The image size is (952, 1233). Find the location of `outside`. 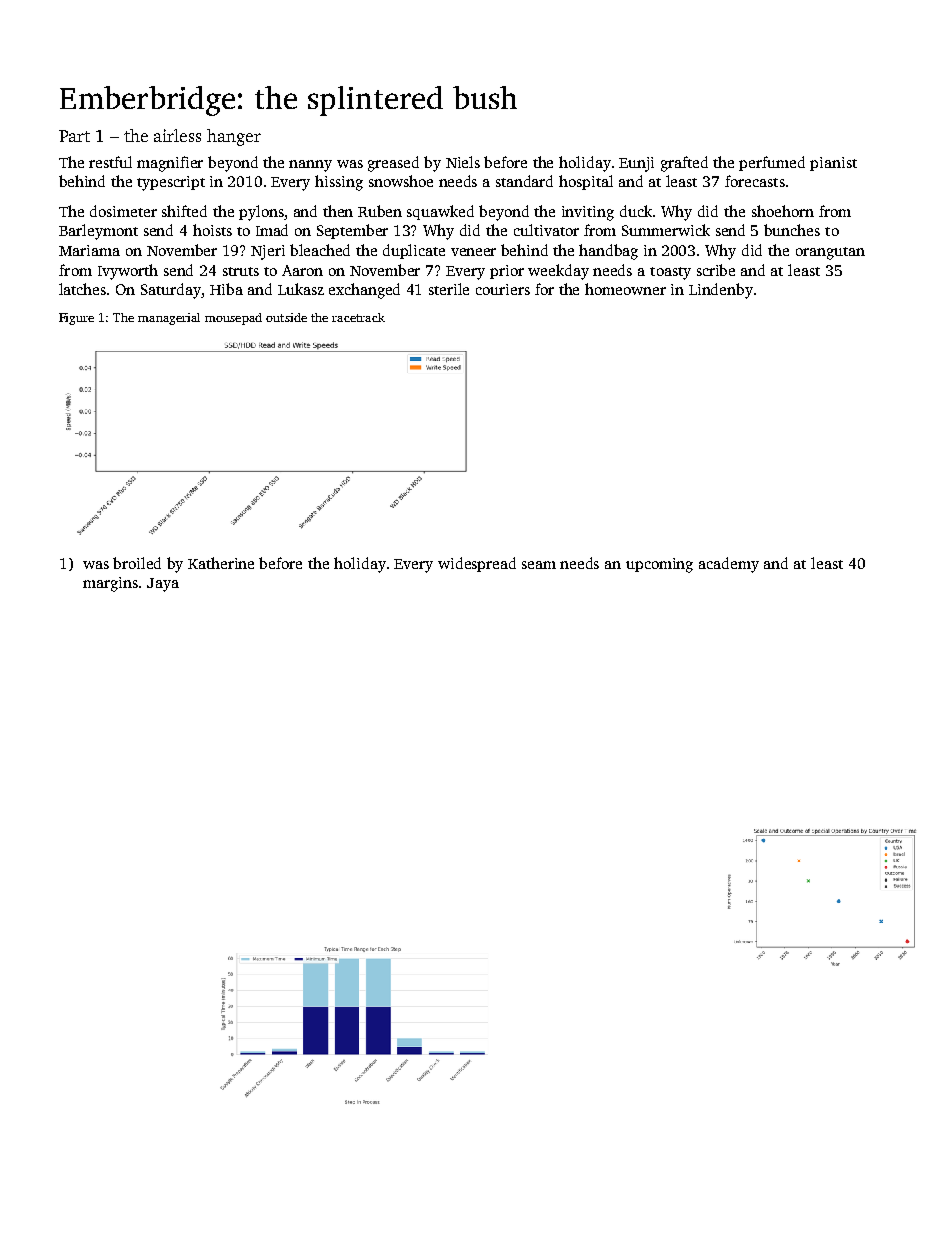

outside is located at coordinates (286, 317).
